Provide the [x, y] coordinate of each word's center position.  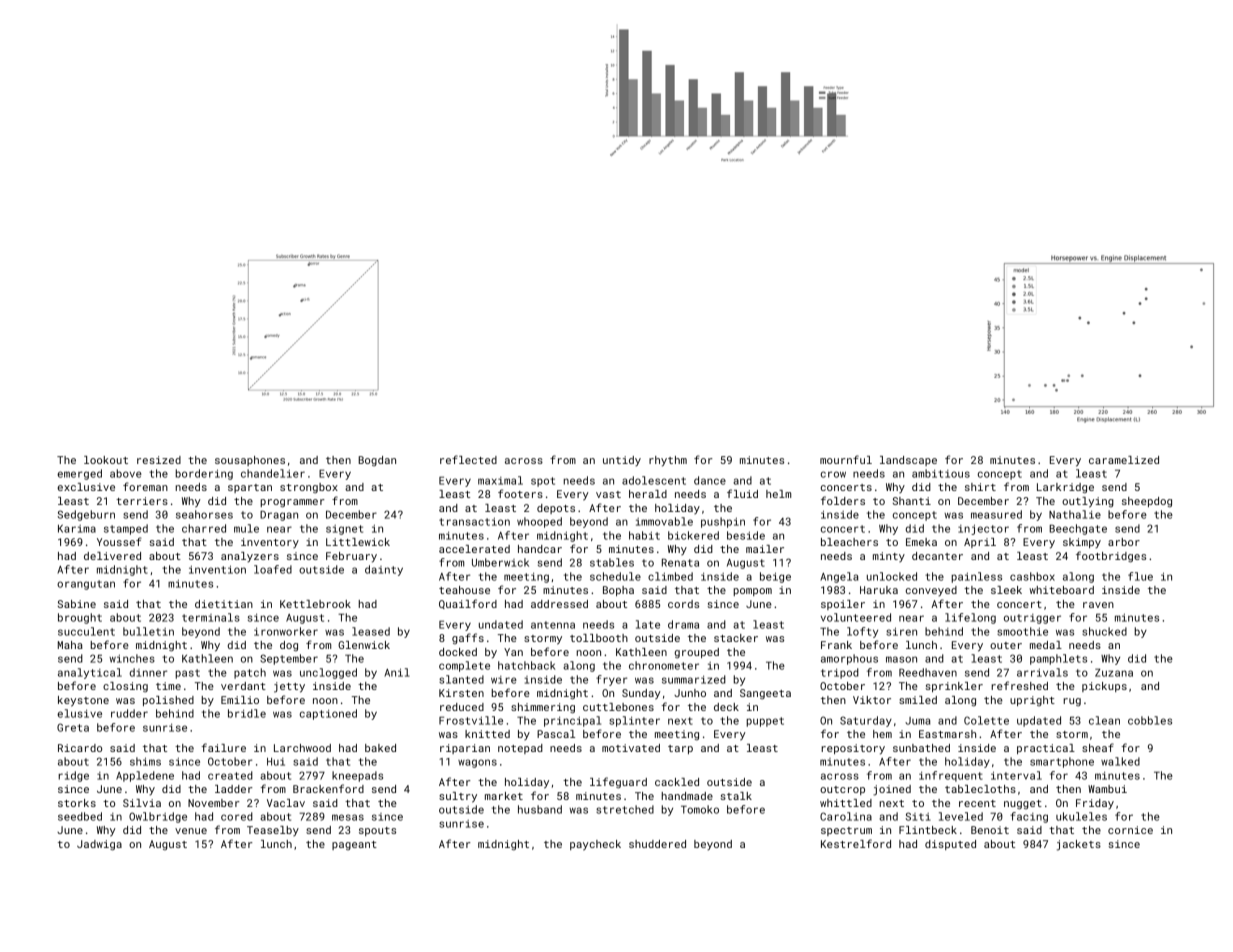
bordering [204, 474]
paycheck [595, 845]
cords [683, 604]
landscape [908, 461]
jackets [1079, 845]
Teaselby [273, 831]
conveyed [931, 591]
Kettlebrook [315, 604]
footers [520, 493]
